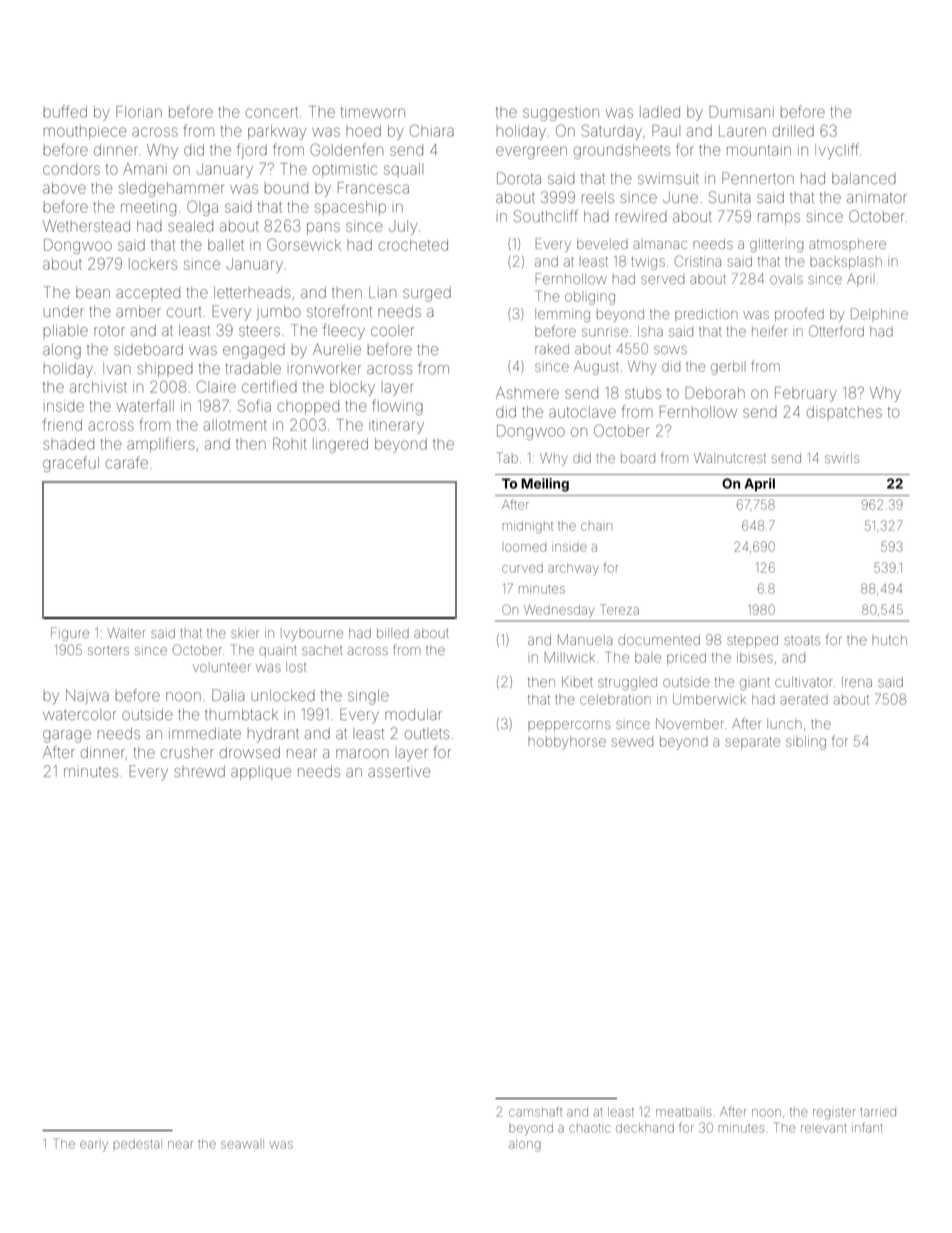  Describe the element at coordinates (567, 743) in the screenshot. I see `hobbyhorse` at that location.
